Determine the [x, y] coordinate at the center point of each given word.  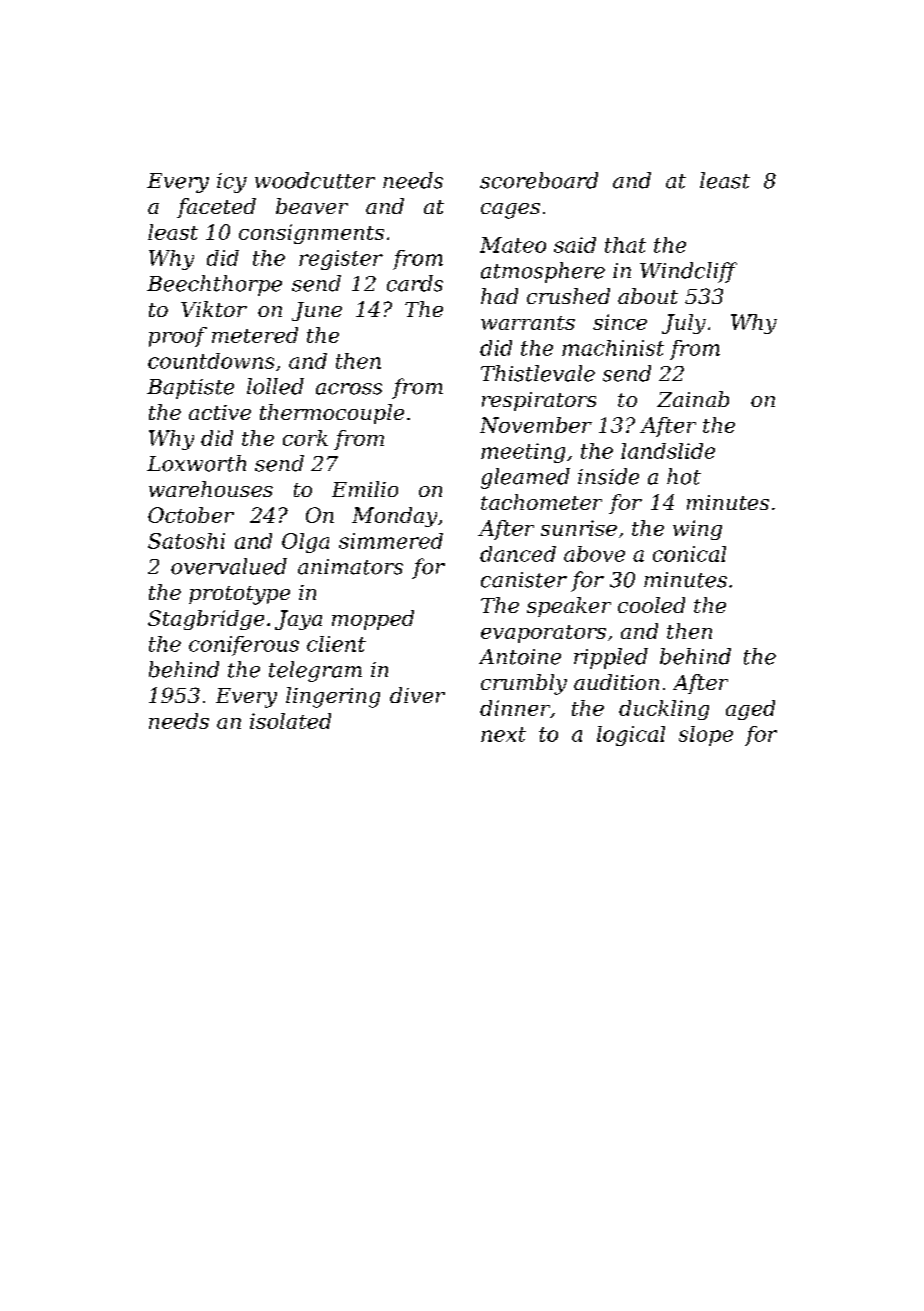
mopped [373, 620]
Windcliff [688, 272]
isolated [290, 721]
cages [510, 211]
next [503, 734]
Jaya [298, 620]
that [625, 245]
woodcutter [315, 180]
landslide [668, 451]
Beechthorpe [214, 285]
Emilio [365, 489]
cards [415, 283]
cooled [651, 605]
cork [305, 438]
